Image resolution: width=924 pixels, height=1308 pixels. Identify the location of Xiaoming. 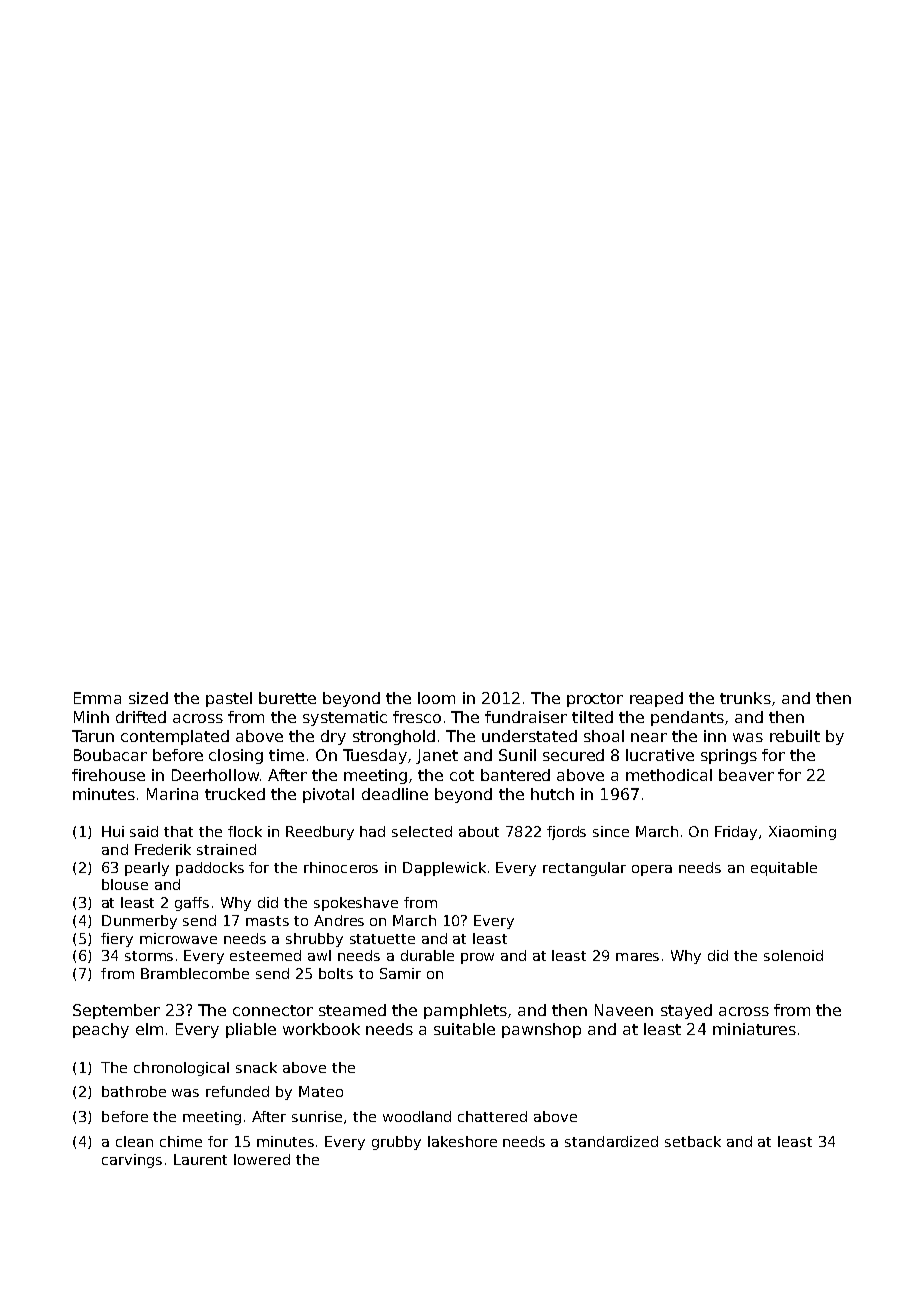
(802, 833).
